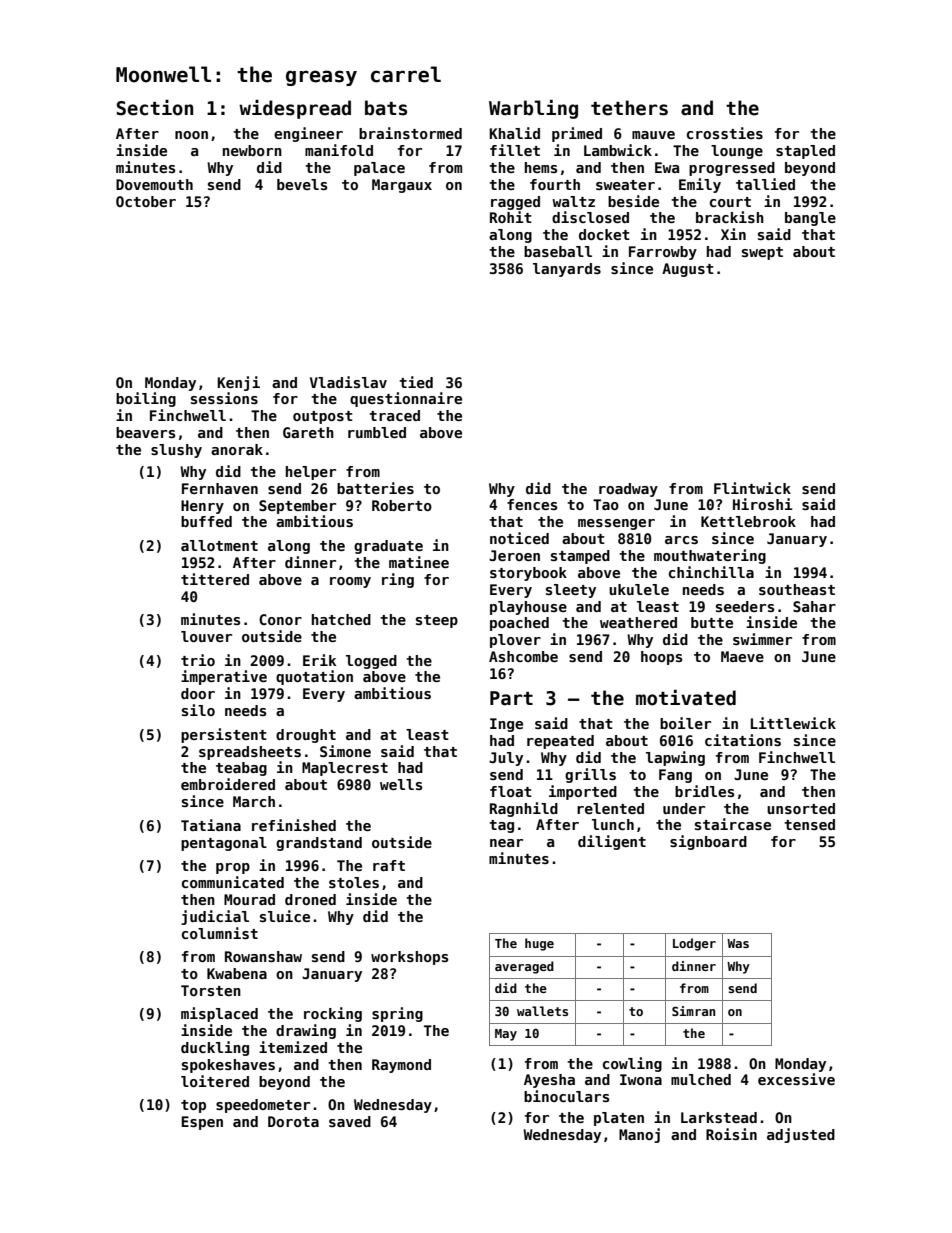 This page has height=1233, width=952. What do you see at coordinates (639, 1135) in the page?
I see `Manoj` at bounding box center [639, 1135].
